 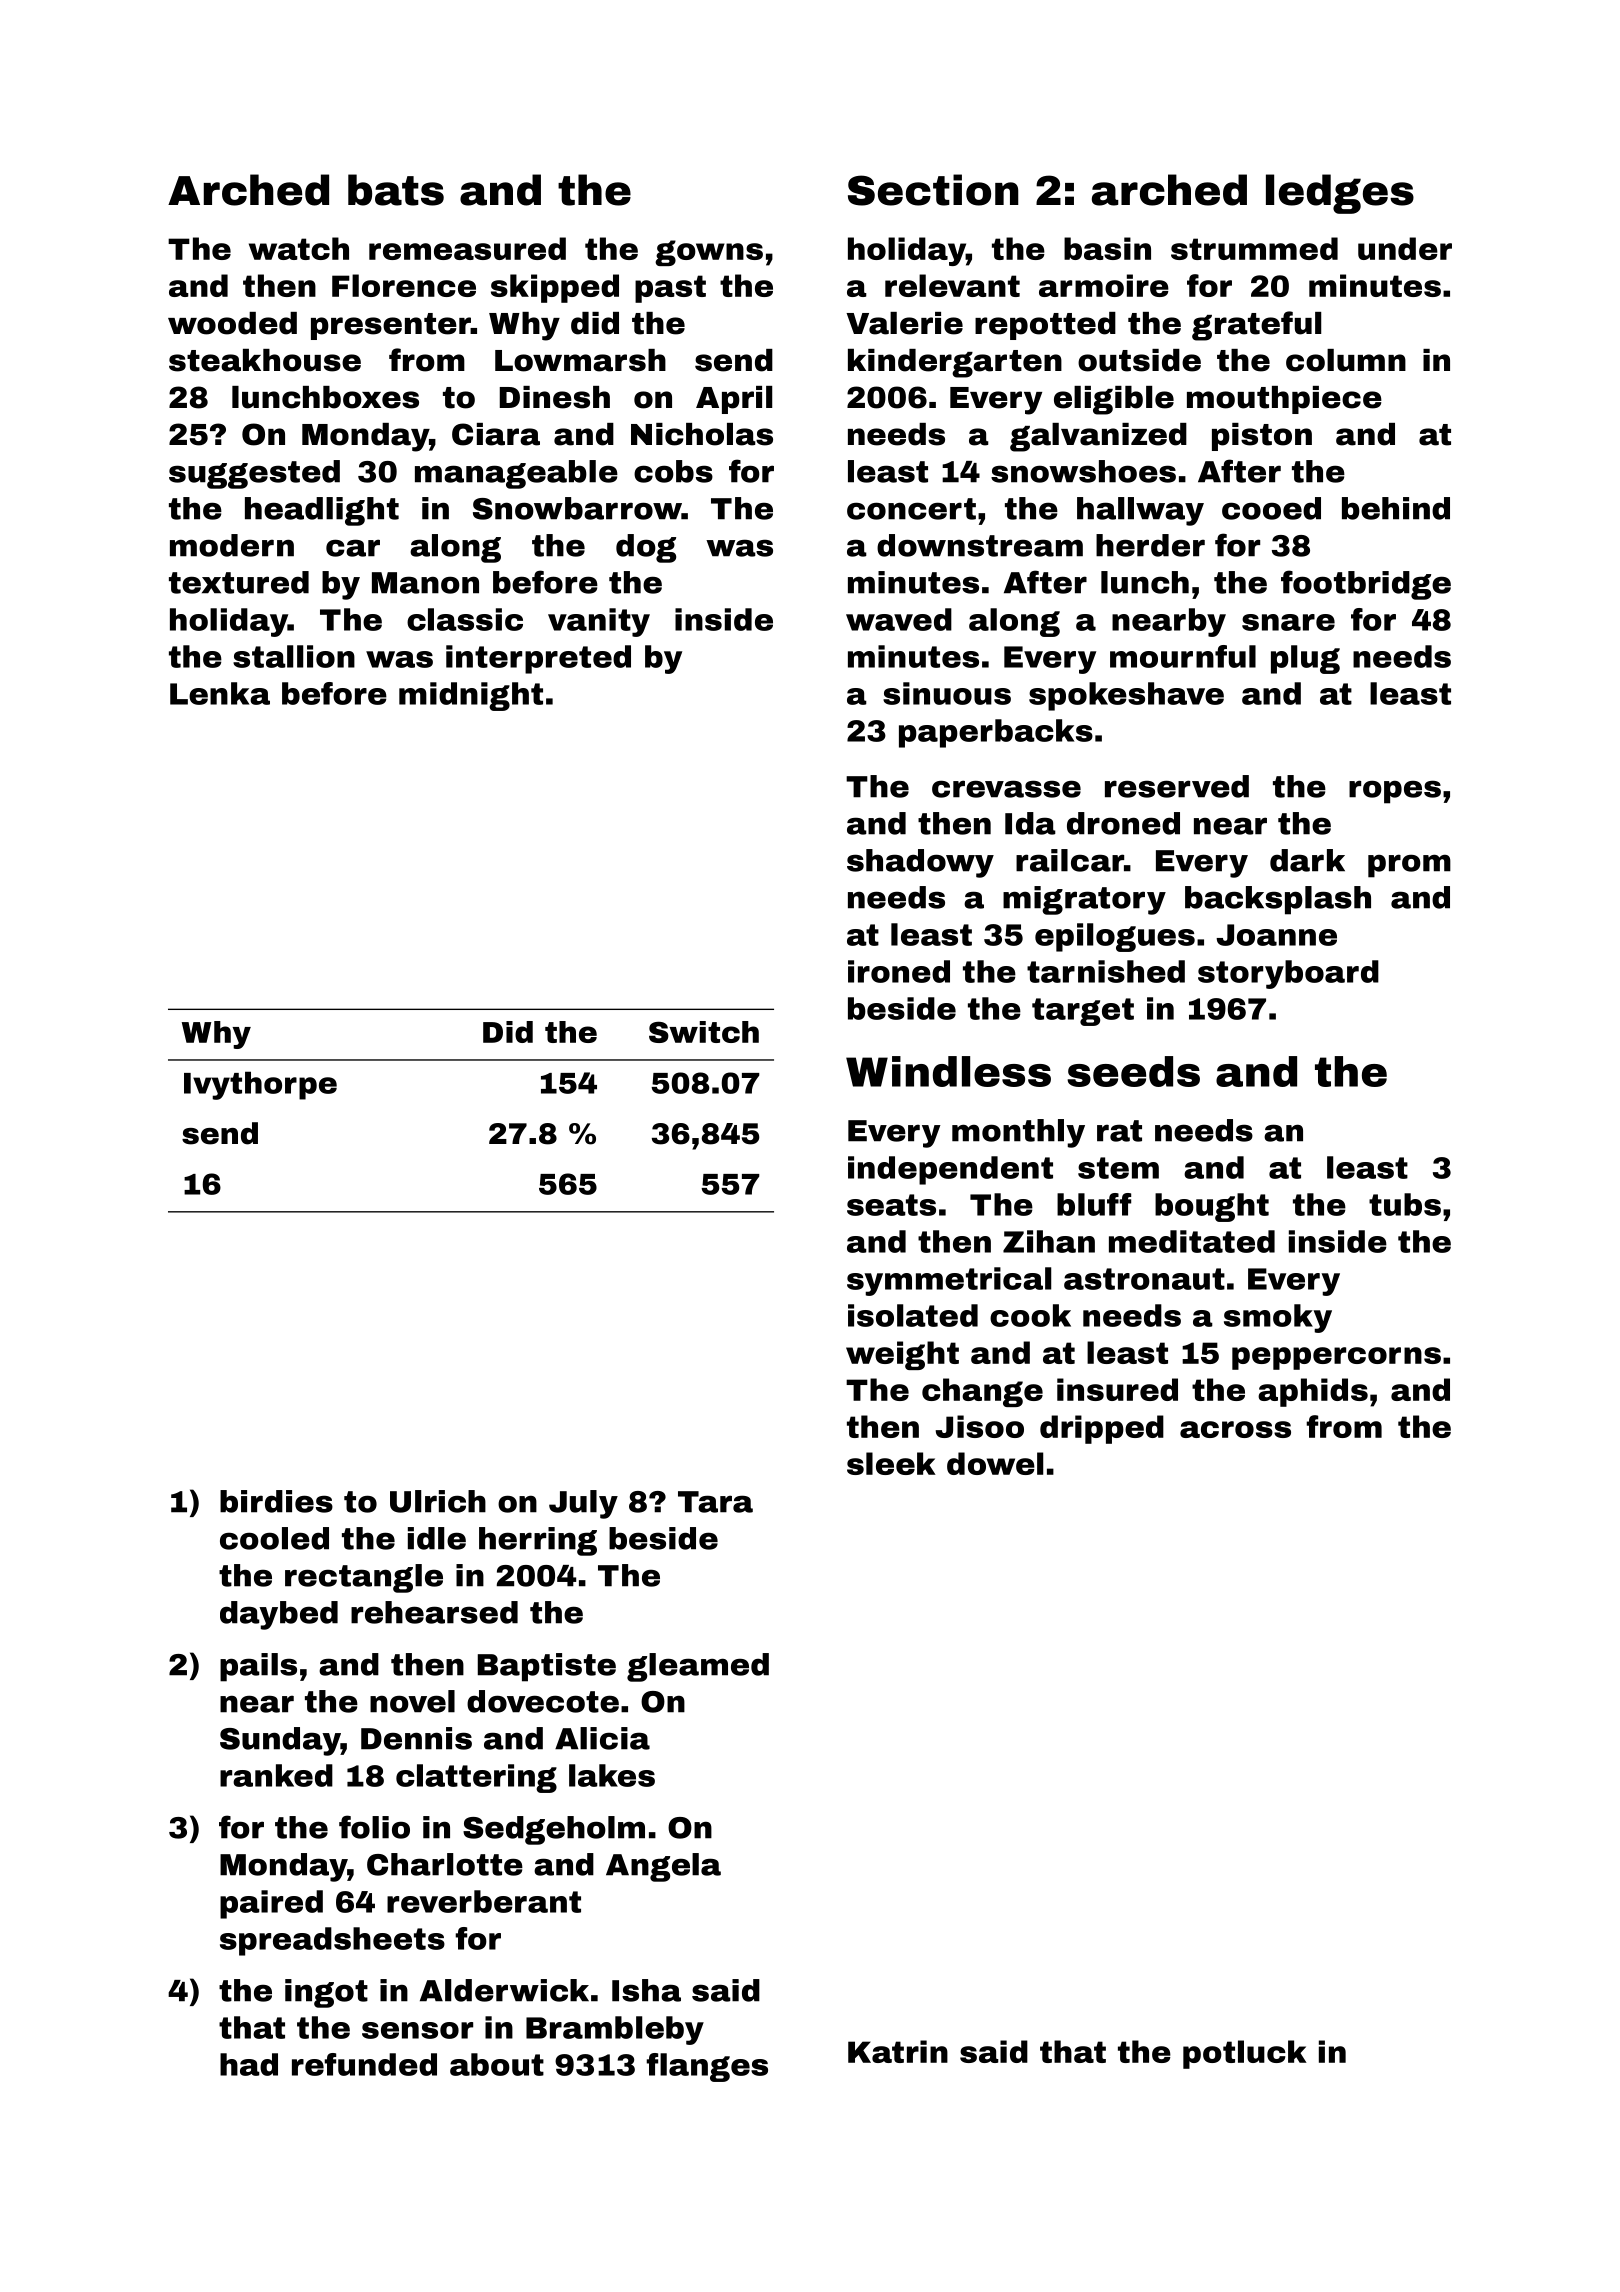 What do you see at coordinates (276, 1501) in the screenshot?
I see `birdies` at bounding box center [276, 1501].
